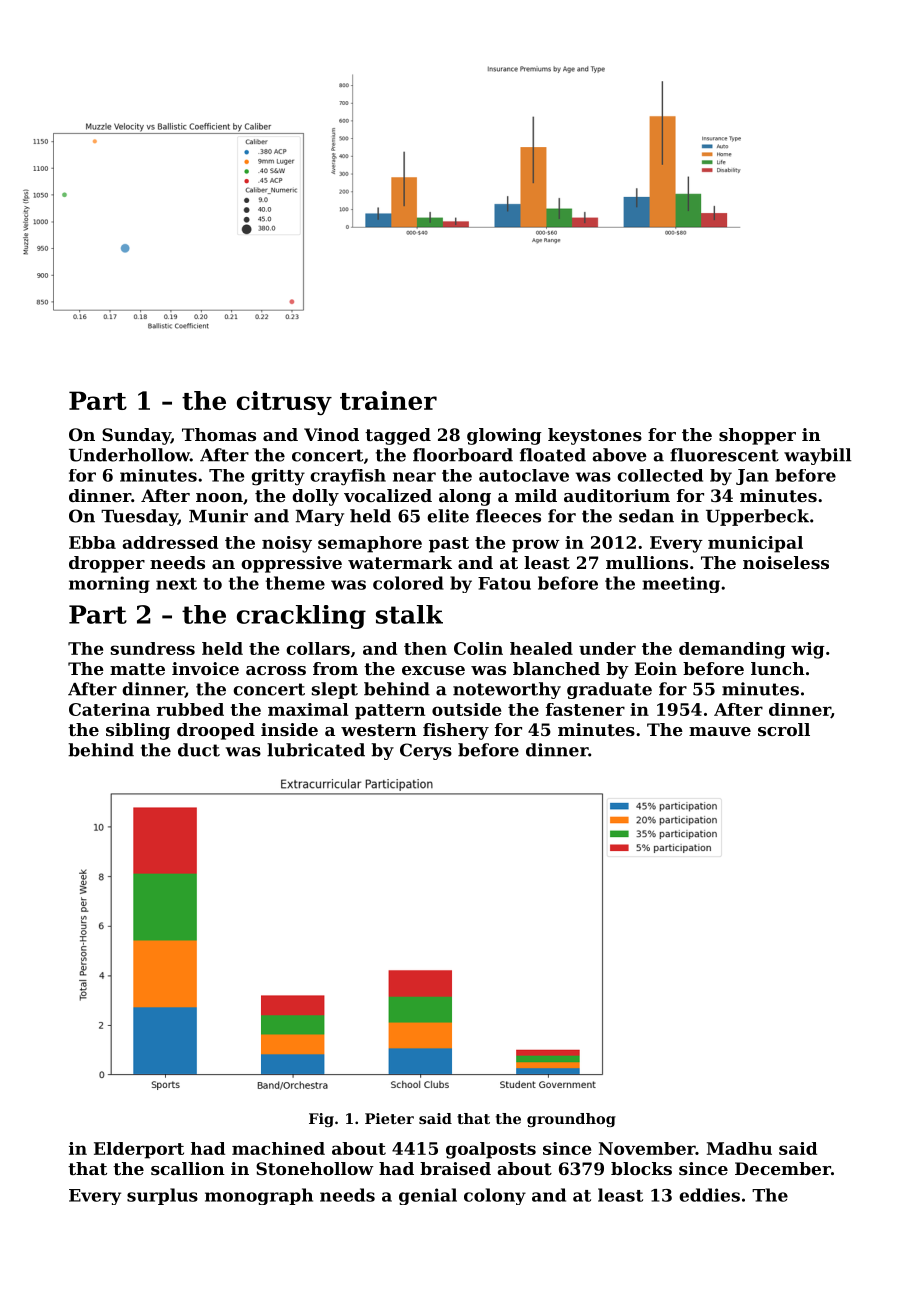 The image size is (924, 1308). What do you see at coordinates (176, 584) in the document?
I see `next` at bounding box center [176, 584].
